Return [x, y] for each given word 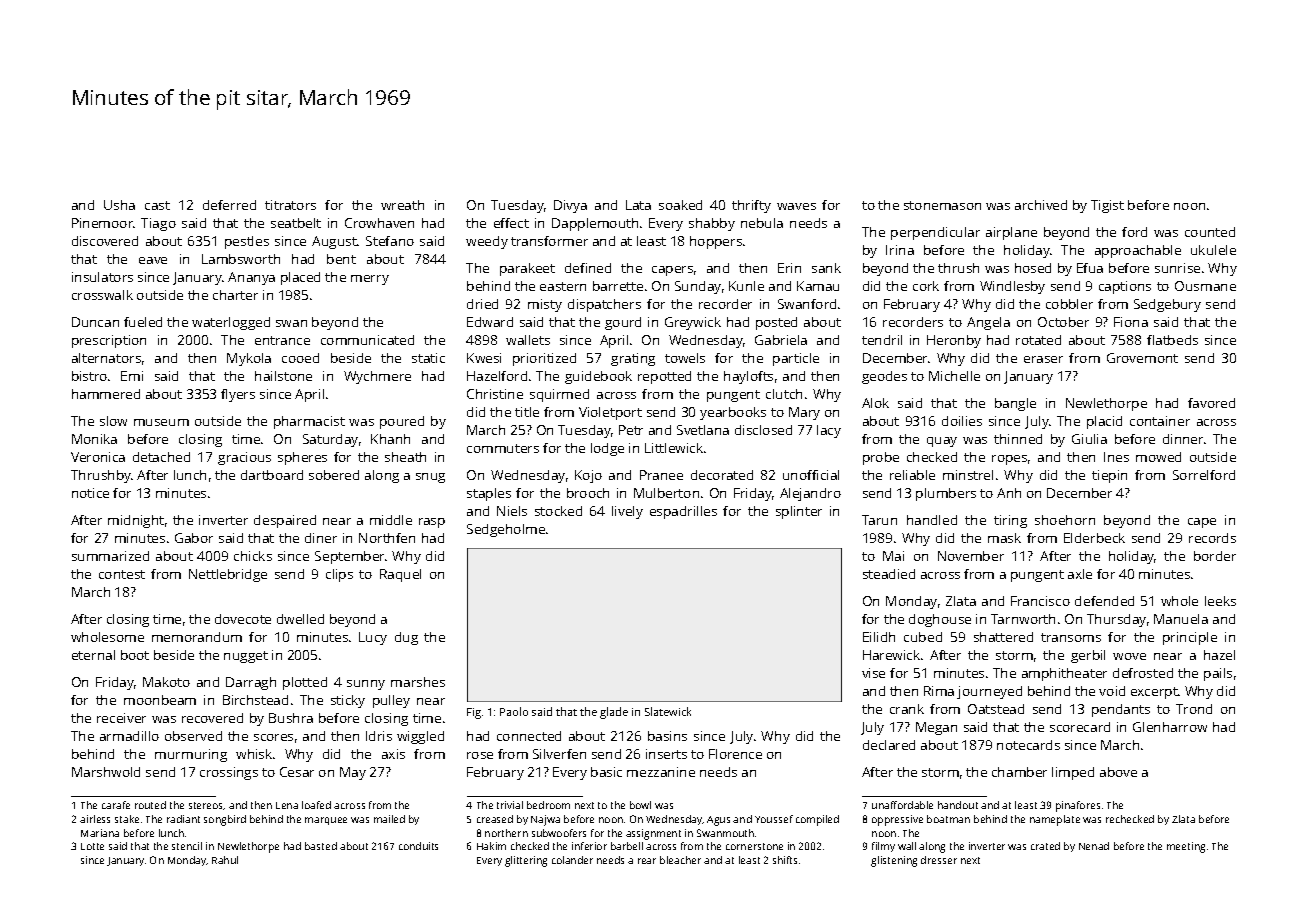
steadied [889, 574]
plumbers [946, 494]
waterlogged [231, 323]
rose [480, 755]
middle [391, 520]
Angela [988, 323]
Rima [939, 691]
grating [633, 359]
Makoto [166, 682]
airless [95, 819]
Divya [570, 206]
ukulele [1213, 250]
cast [157, 205]
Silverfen [559, 754]
